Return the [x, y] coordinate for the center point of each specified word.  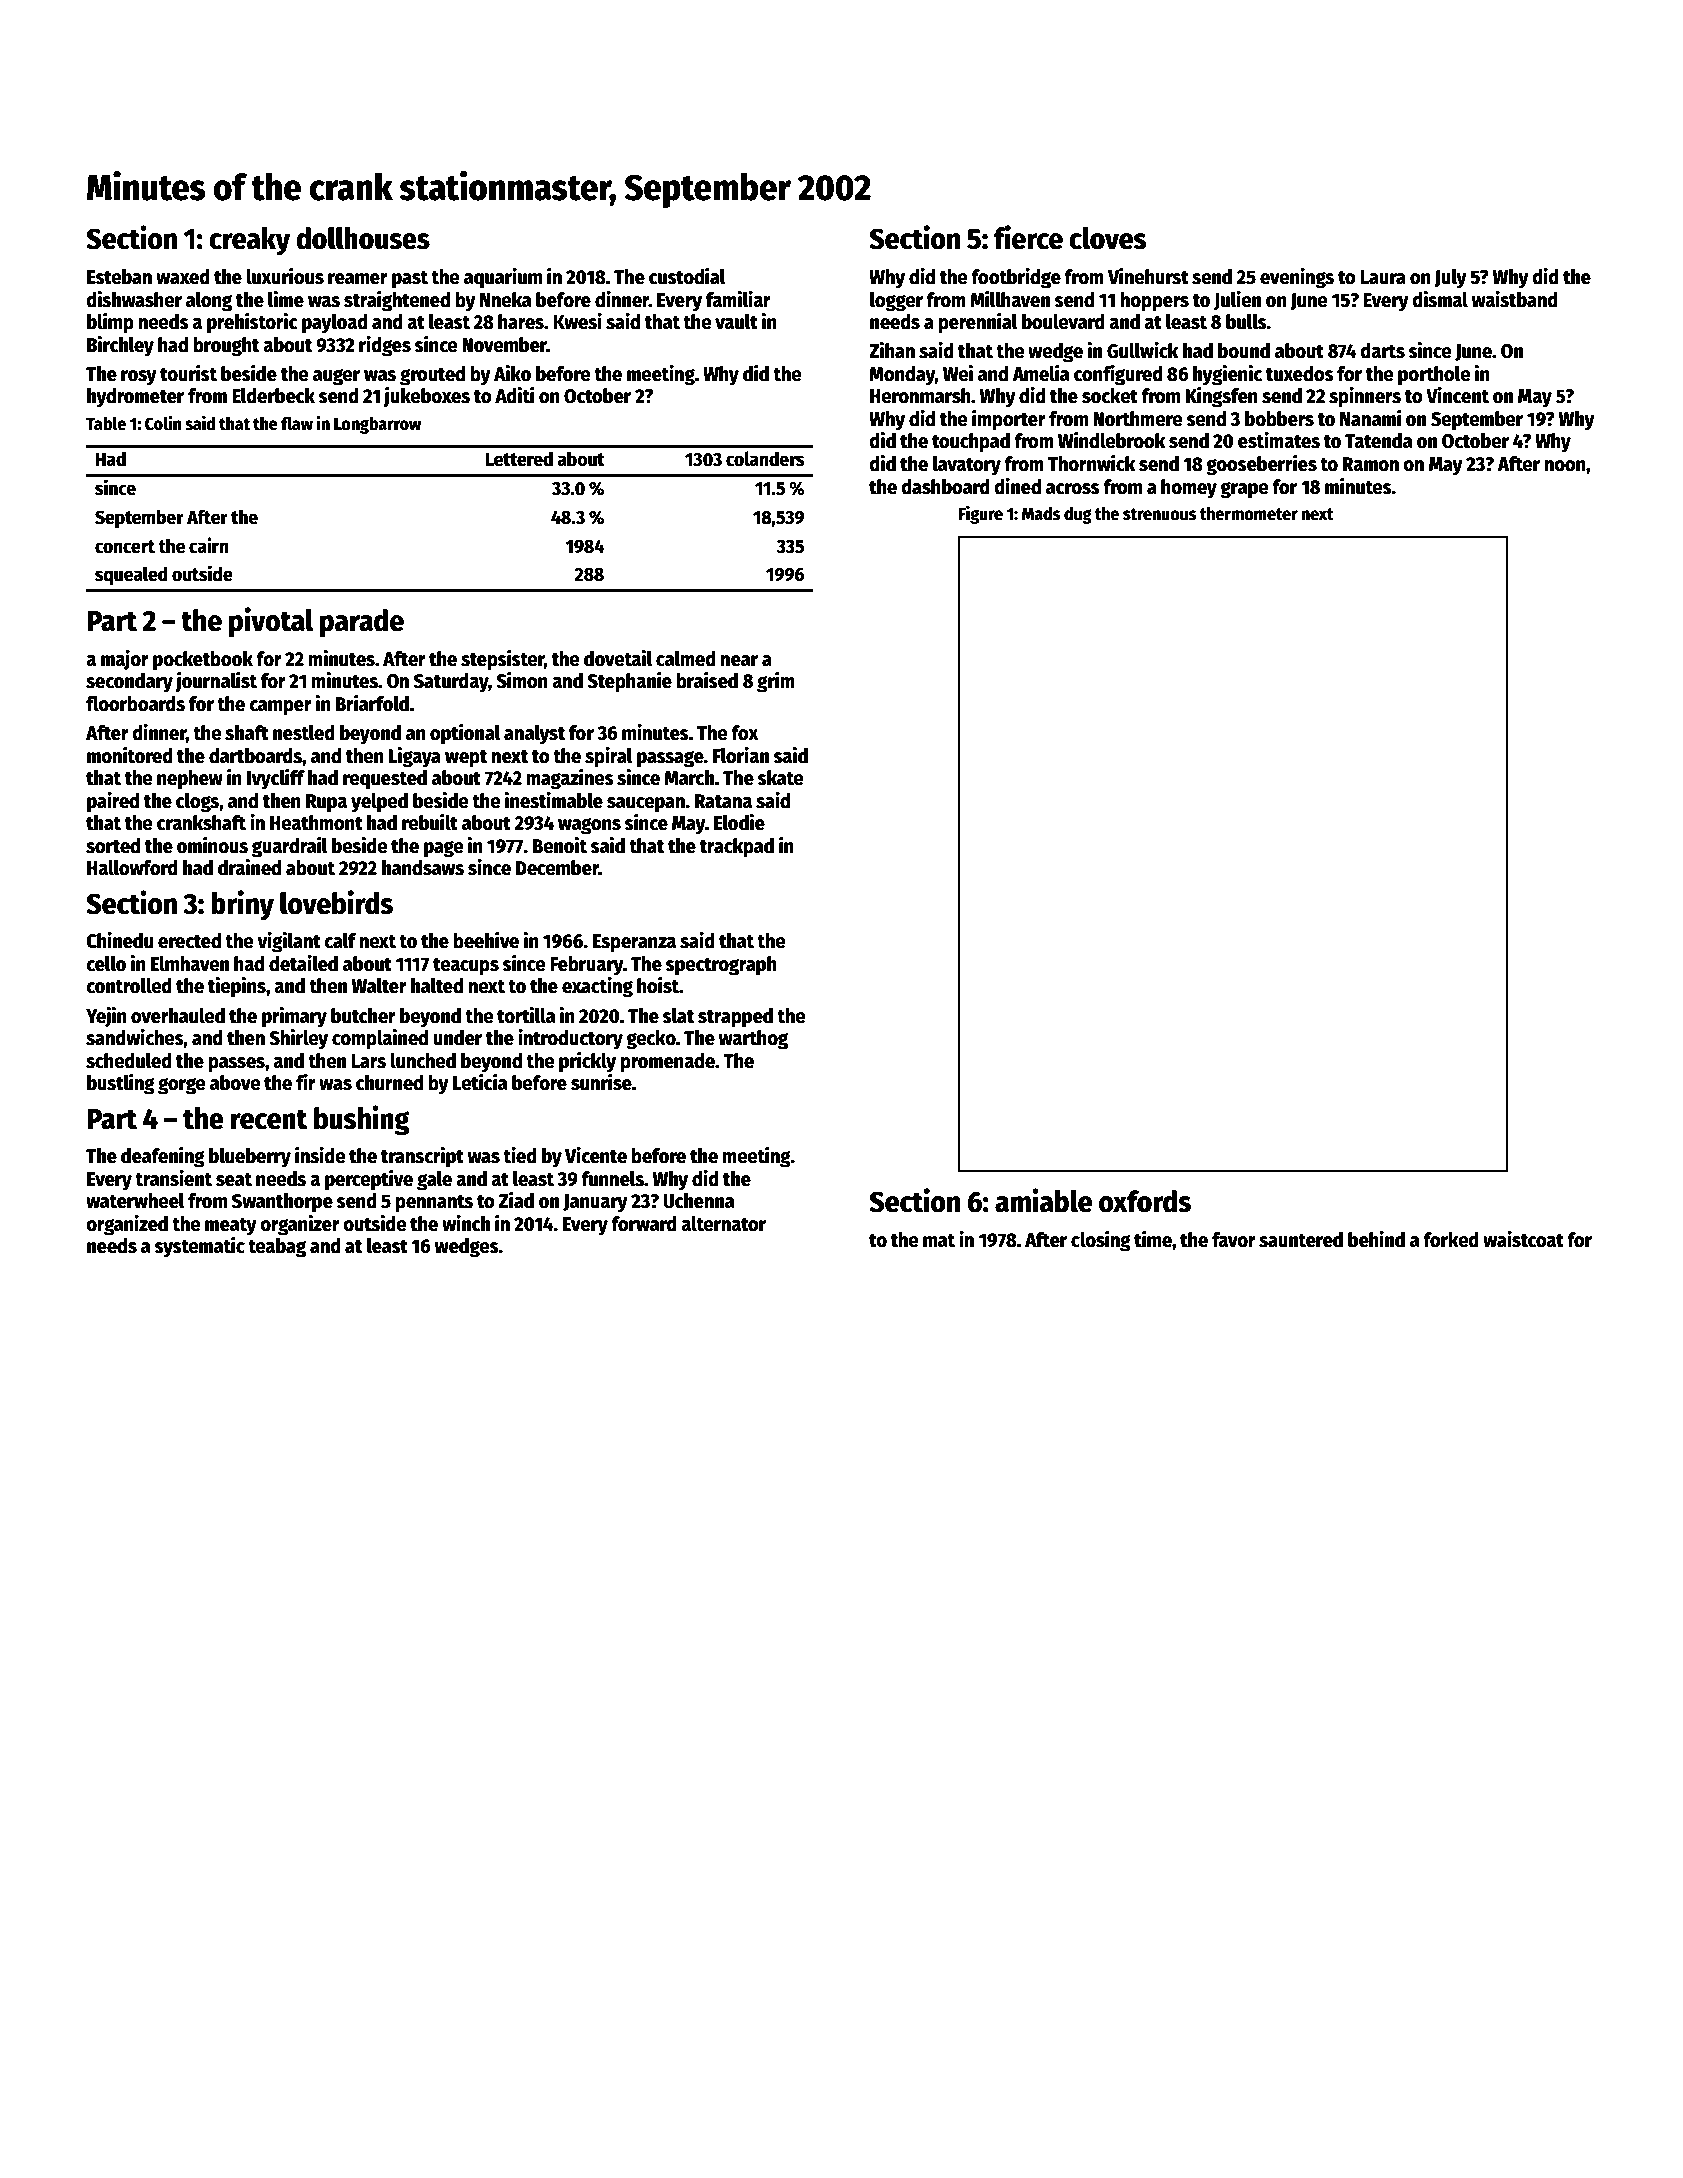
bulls [1246, 322]
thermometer [1249, 514]
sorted [113, 846]
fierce [1028, 237]
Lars [368, 1061]
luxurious [285, 276]
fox [745, 733]
